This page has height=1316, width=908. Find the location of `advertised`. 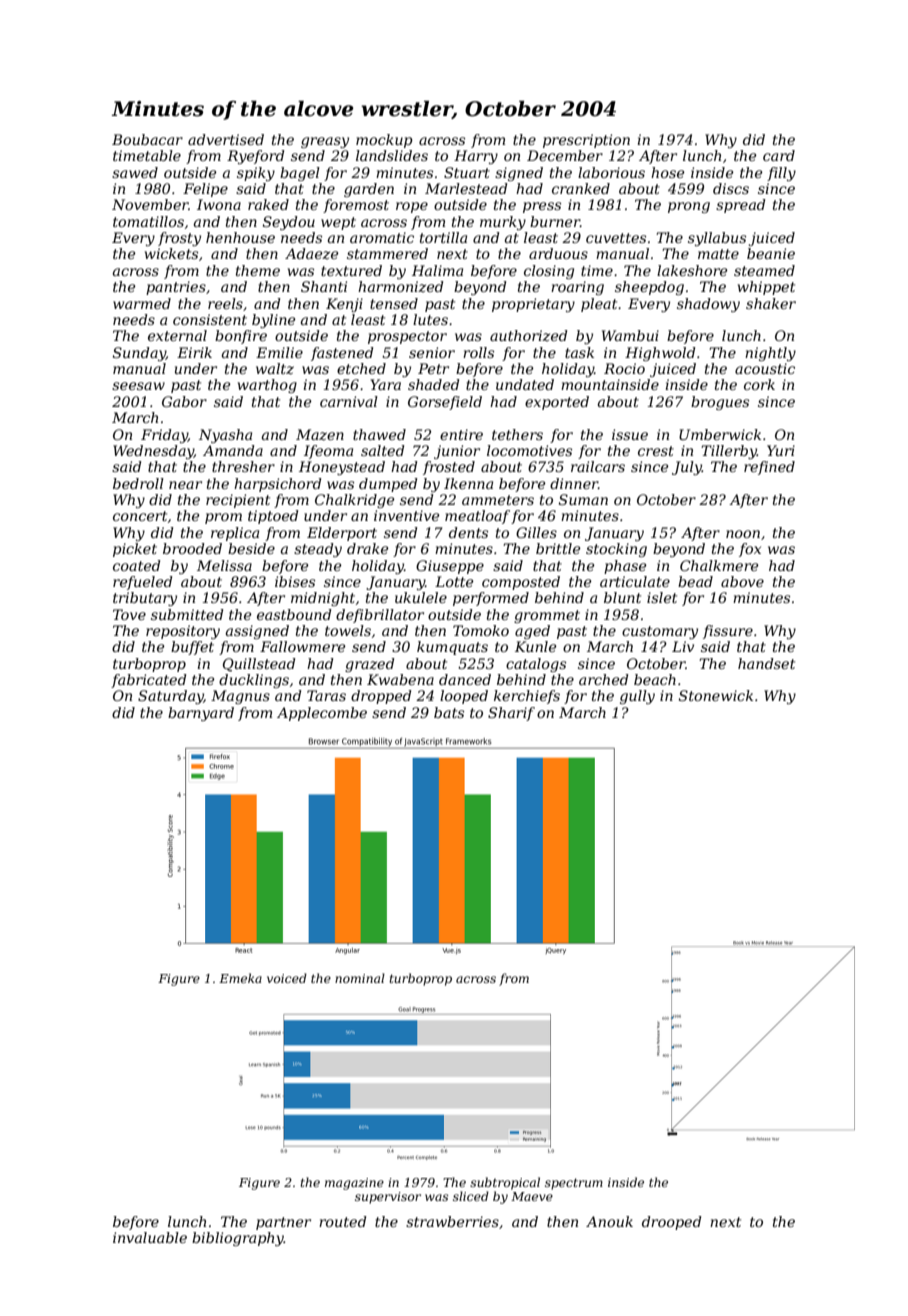

advertised is located at coordinates (226, 139).
